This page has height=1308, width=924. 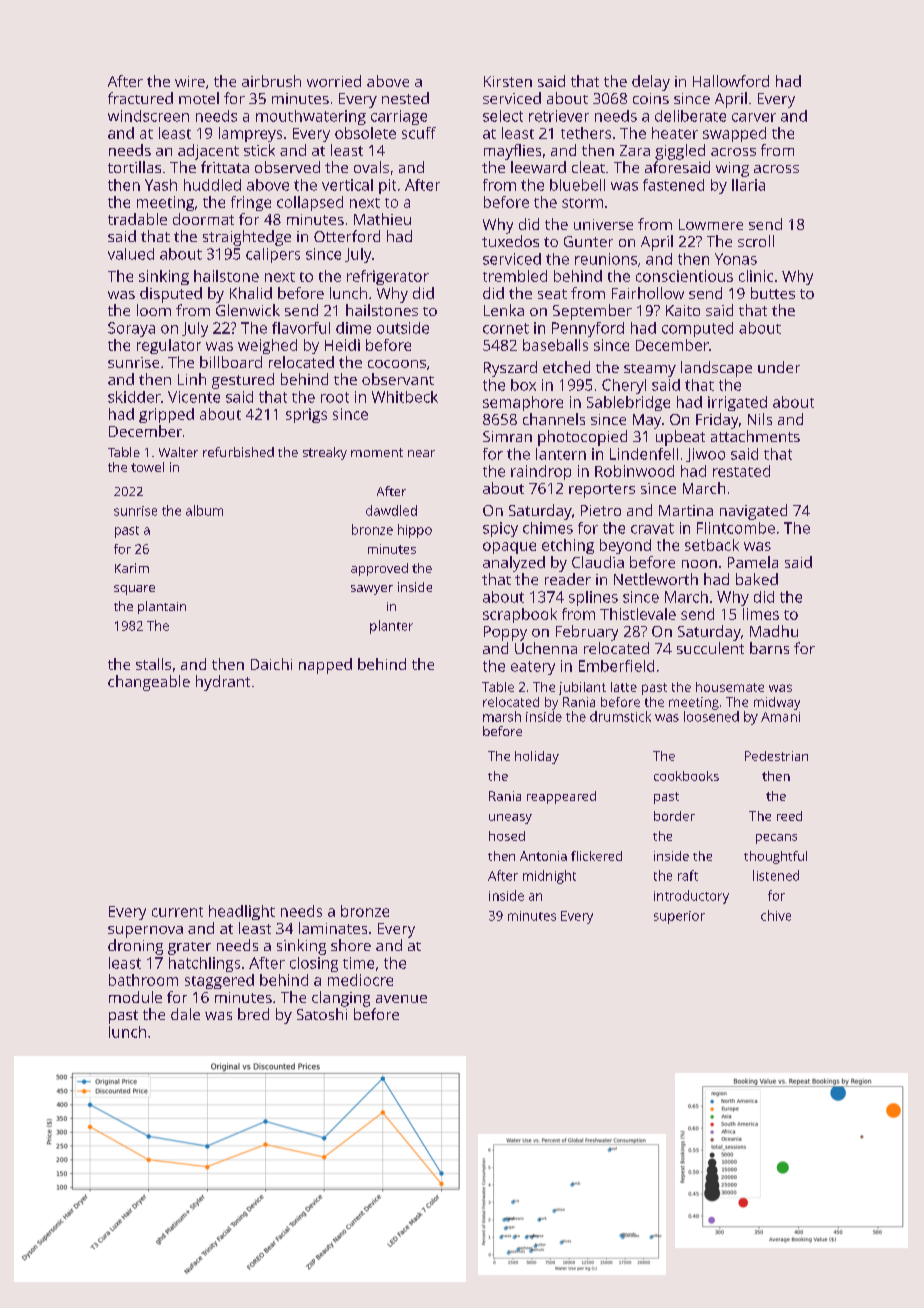 What do you see at coordinates (731, 81) in the page?
I see `Hallowford` at bounding box center [731, 81].
